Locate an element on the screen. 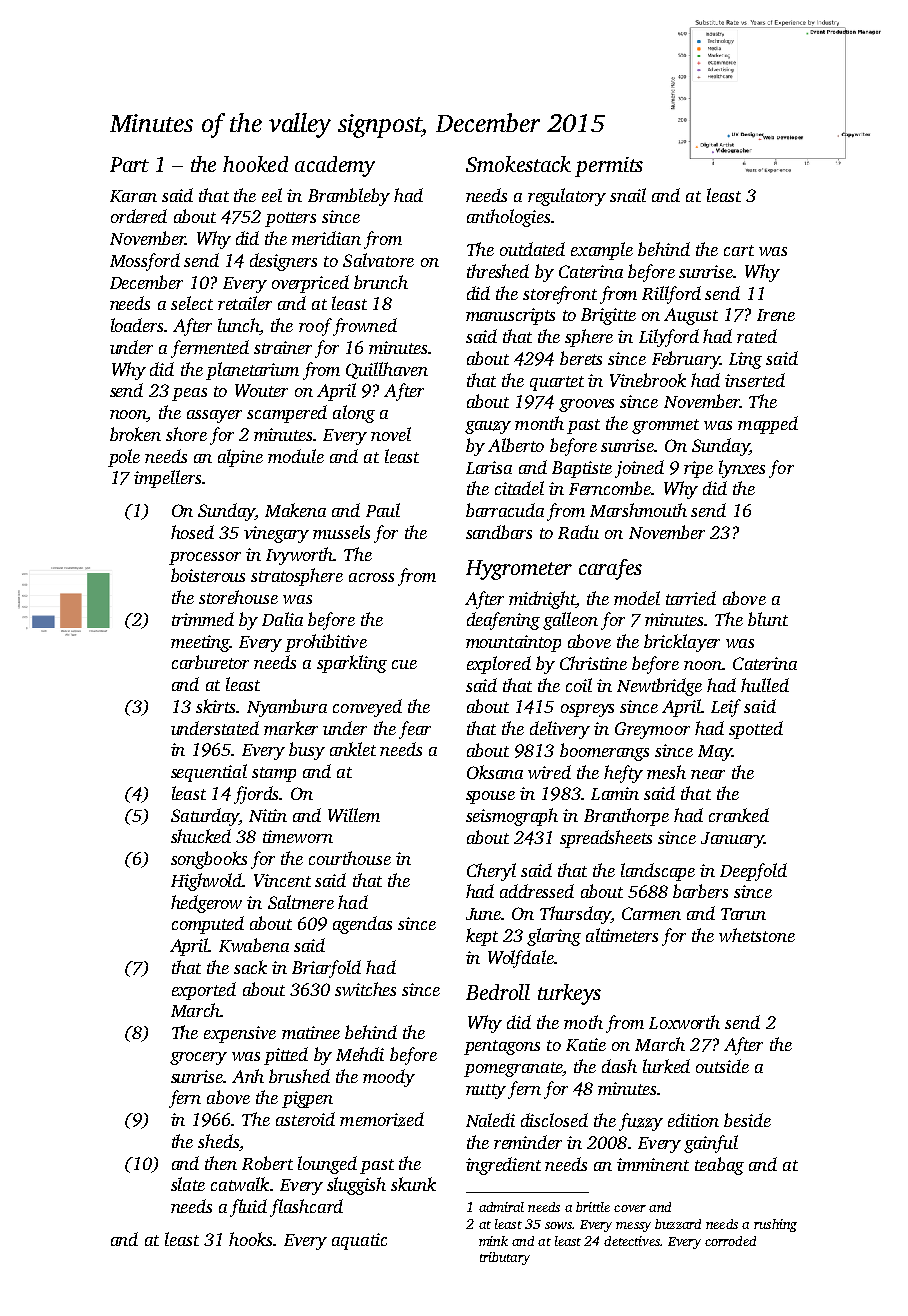  meeting is located at coordinates (200, 643).
